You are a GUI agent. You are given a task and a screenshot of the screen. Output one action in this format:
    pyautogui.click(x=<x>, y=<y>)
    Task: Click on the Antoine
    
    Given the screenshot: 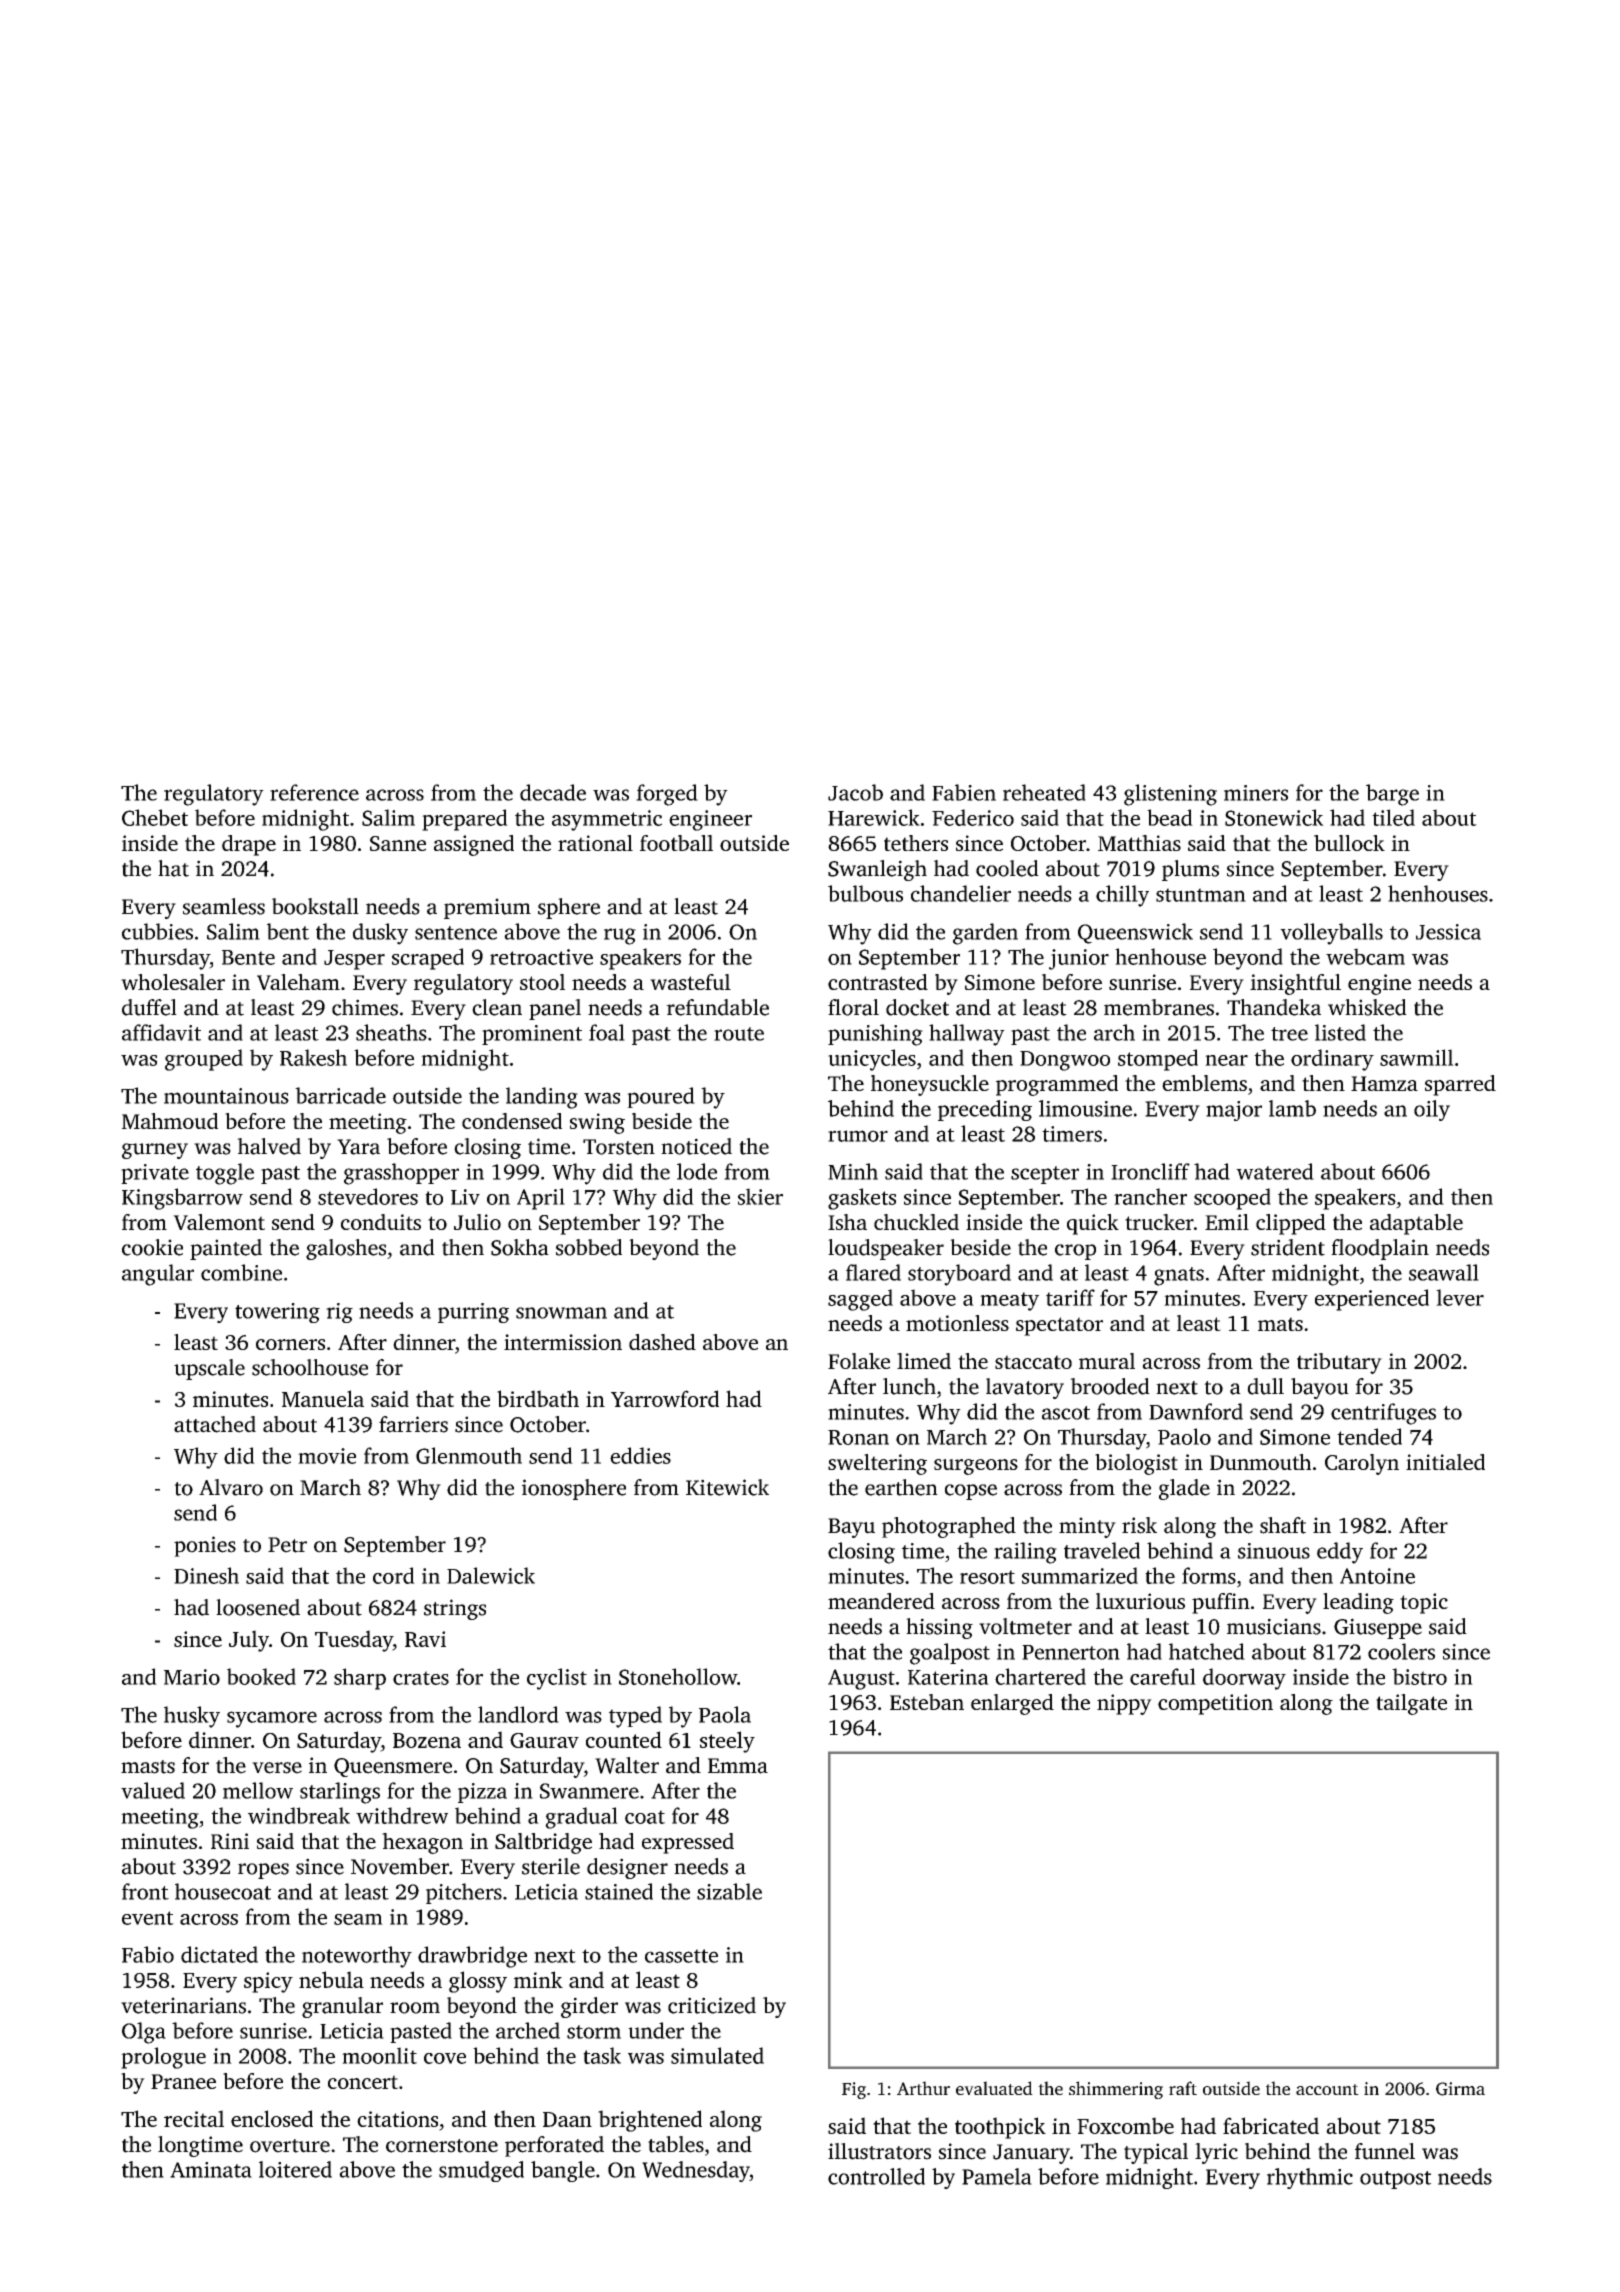 What is the action you would take?
    pyautogui.click(x=1377, y=1576)
